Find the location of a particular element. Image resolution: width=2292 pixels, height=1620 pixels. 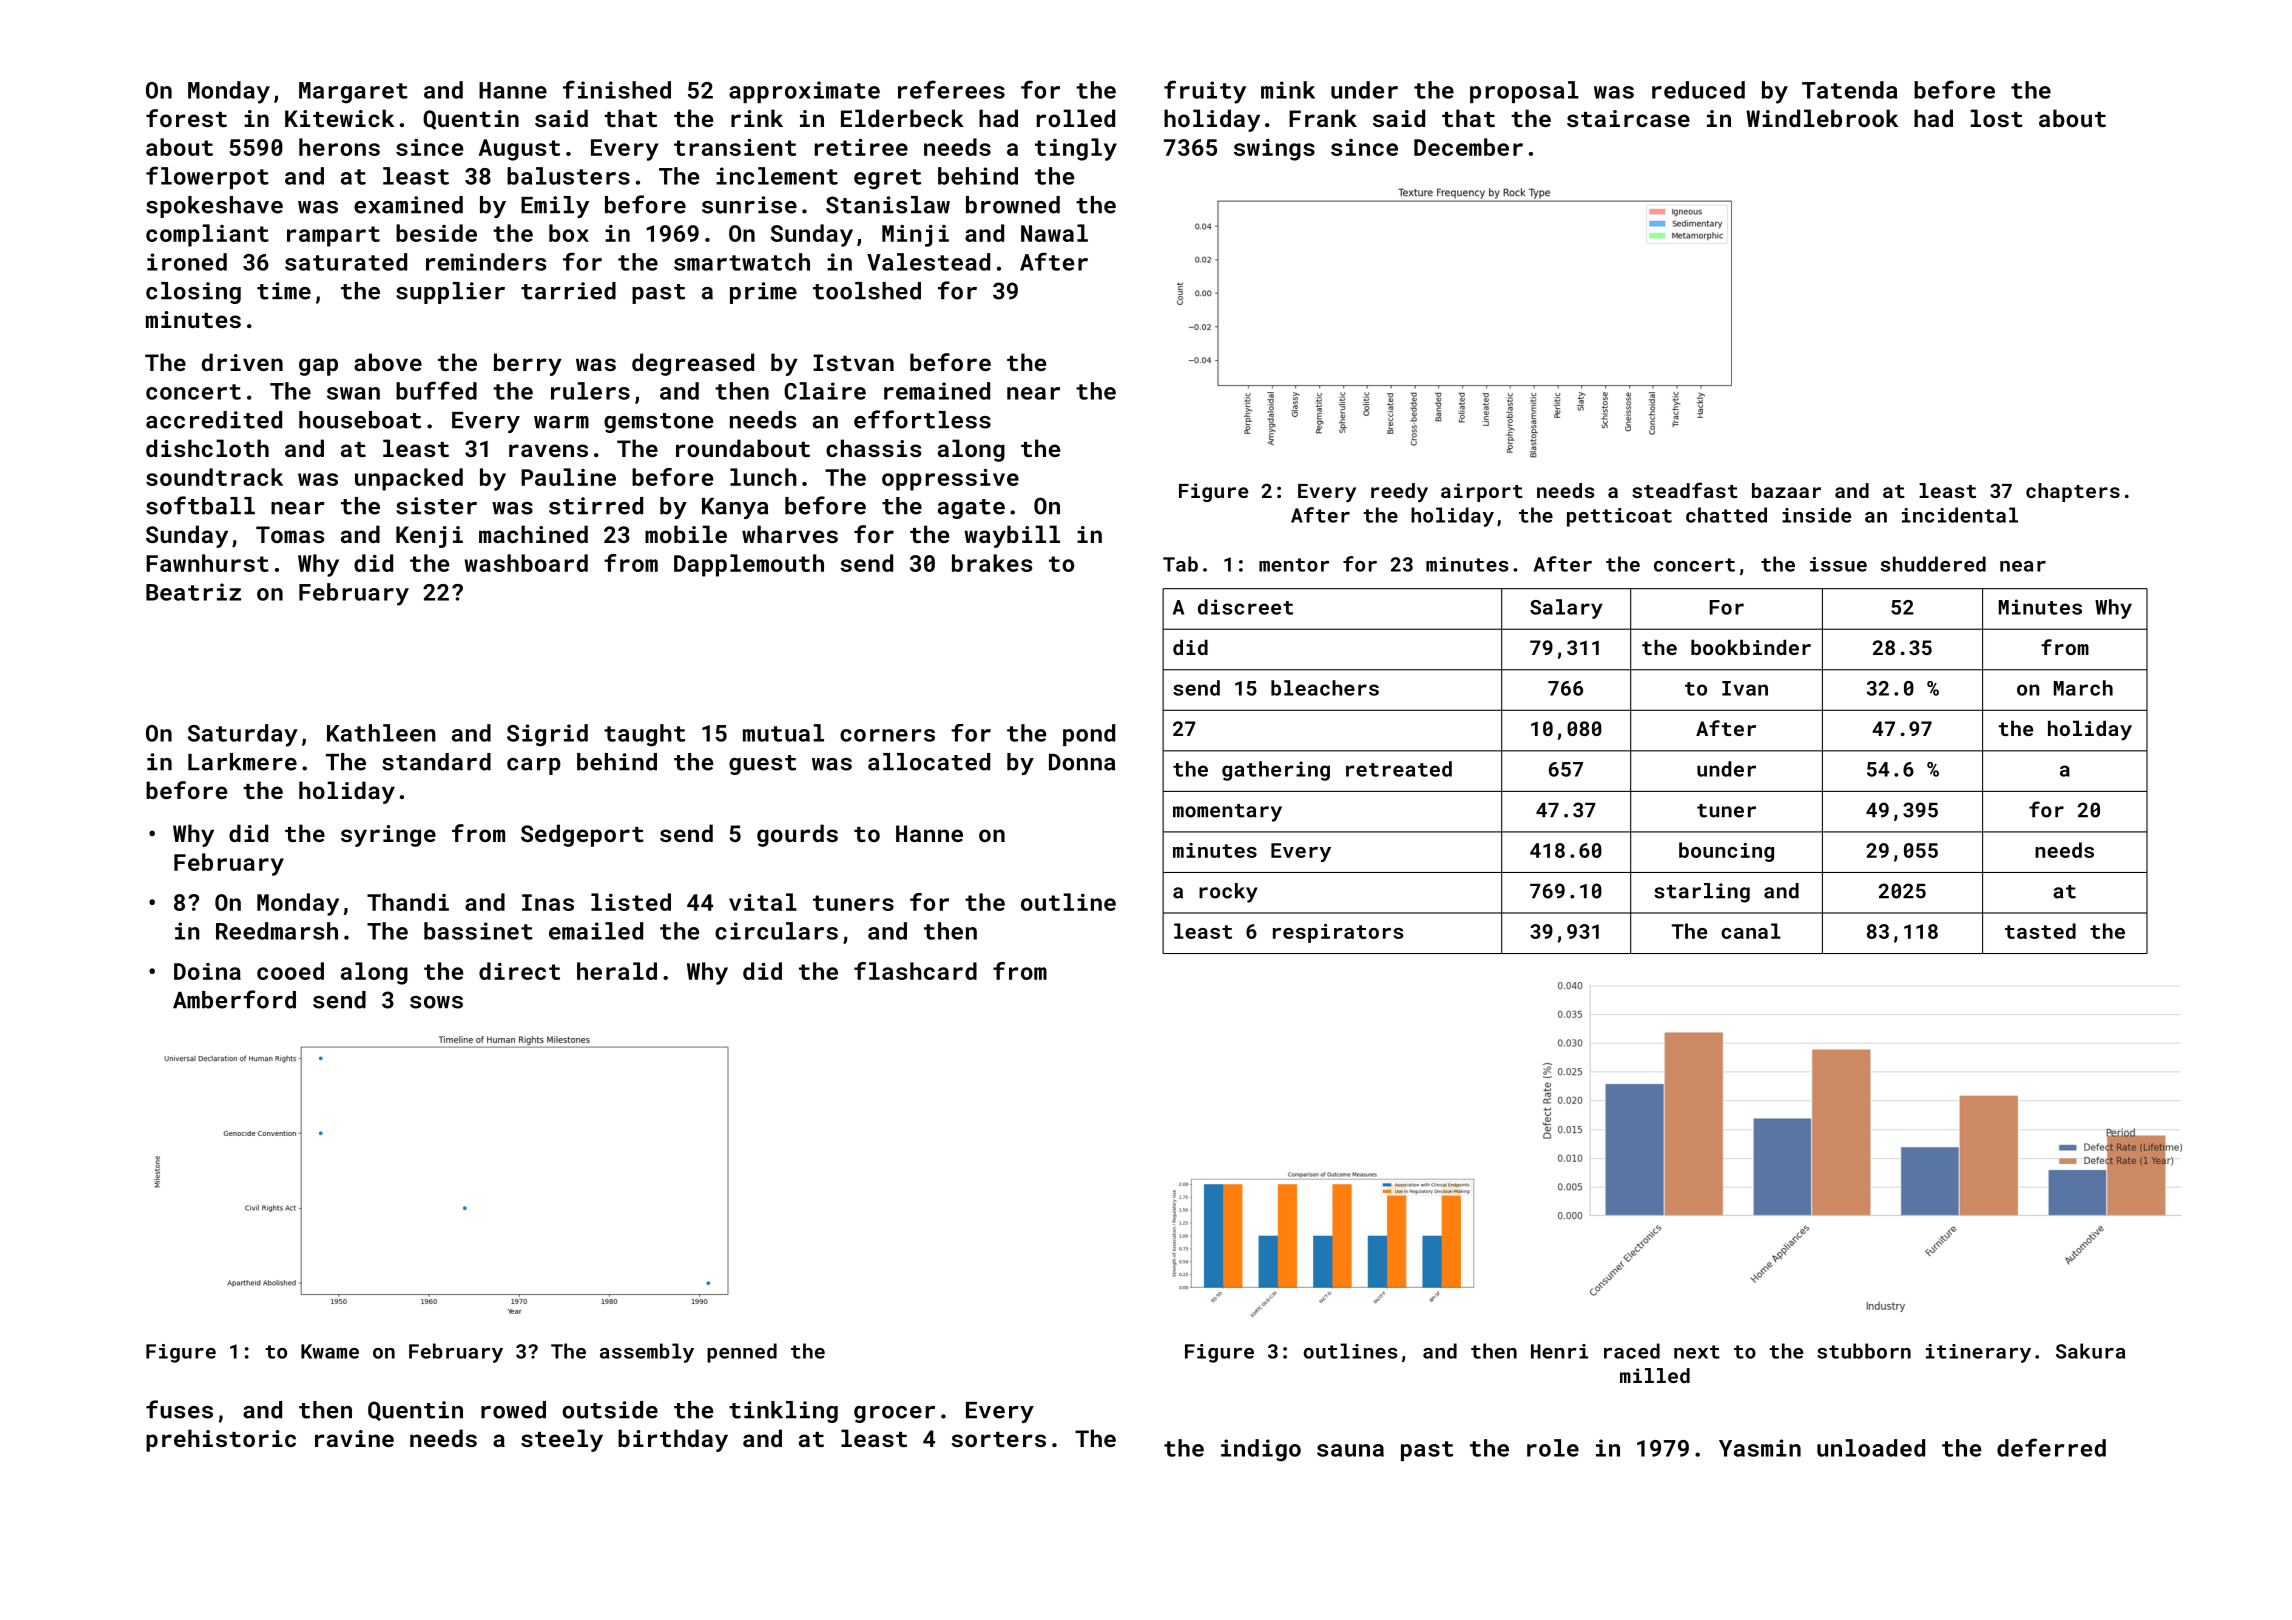

Margaret is located at coordinates (353, 93).
